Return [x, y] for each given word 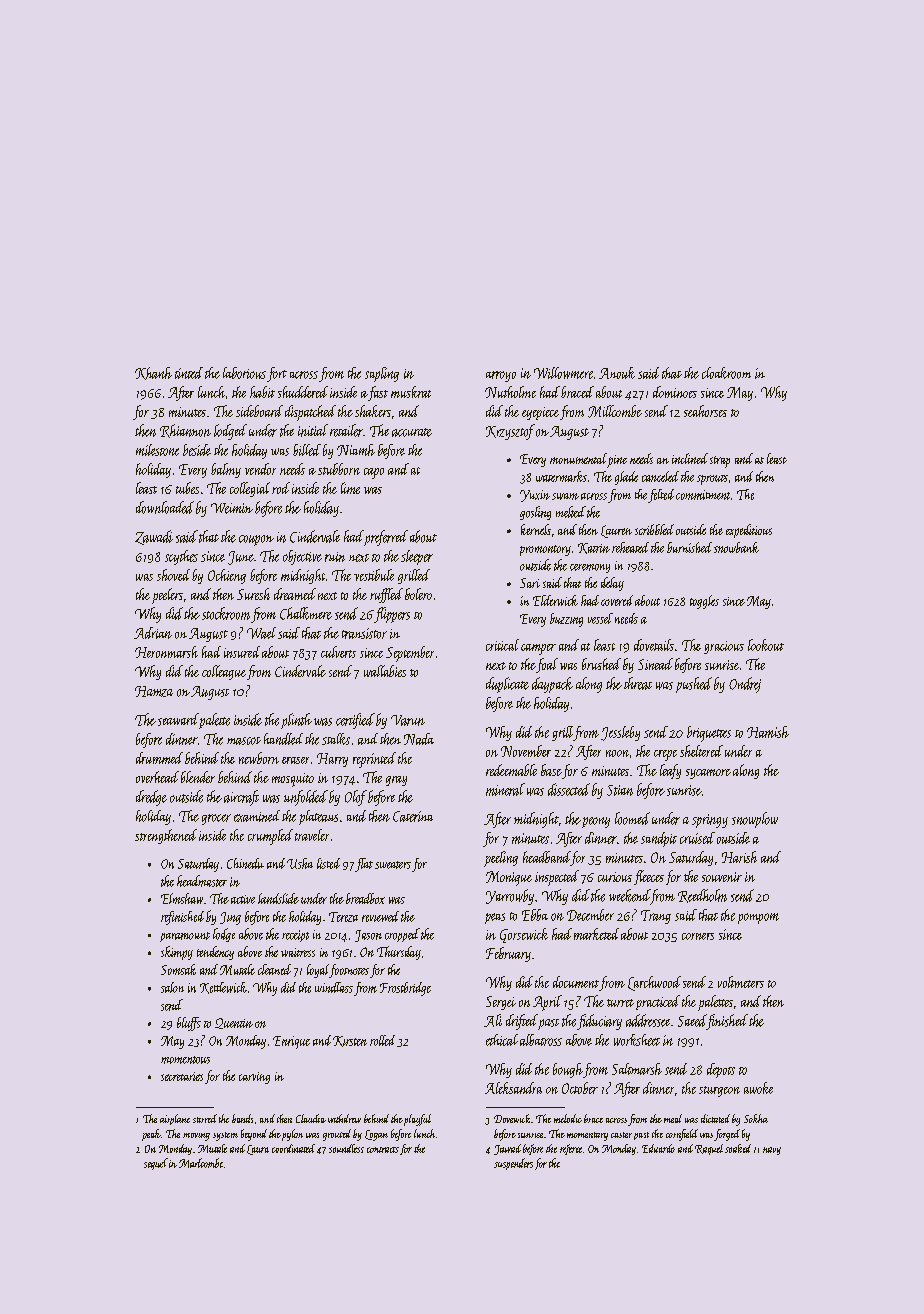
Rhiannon [185, 431]
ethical [502, 1040]
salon [172, 987]
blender [198, 777]
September [410, 654]
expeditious [749, 531]
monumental [578, 458]
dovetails [654, 645]
